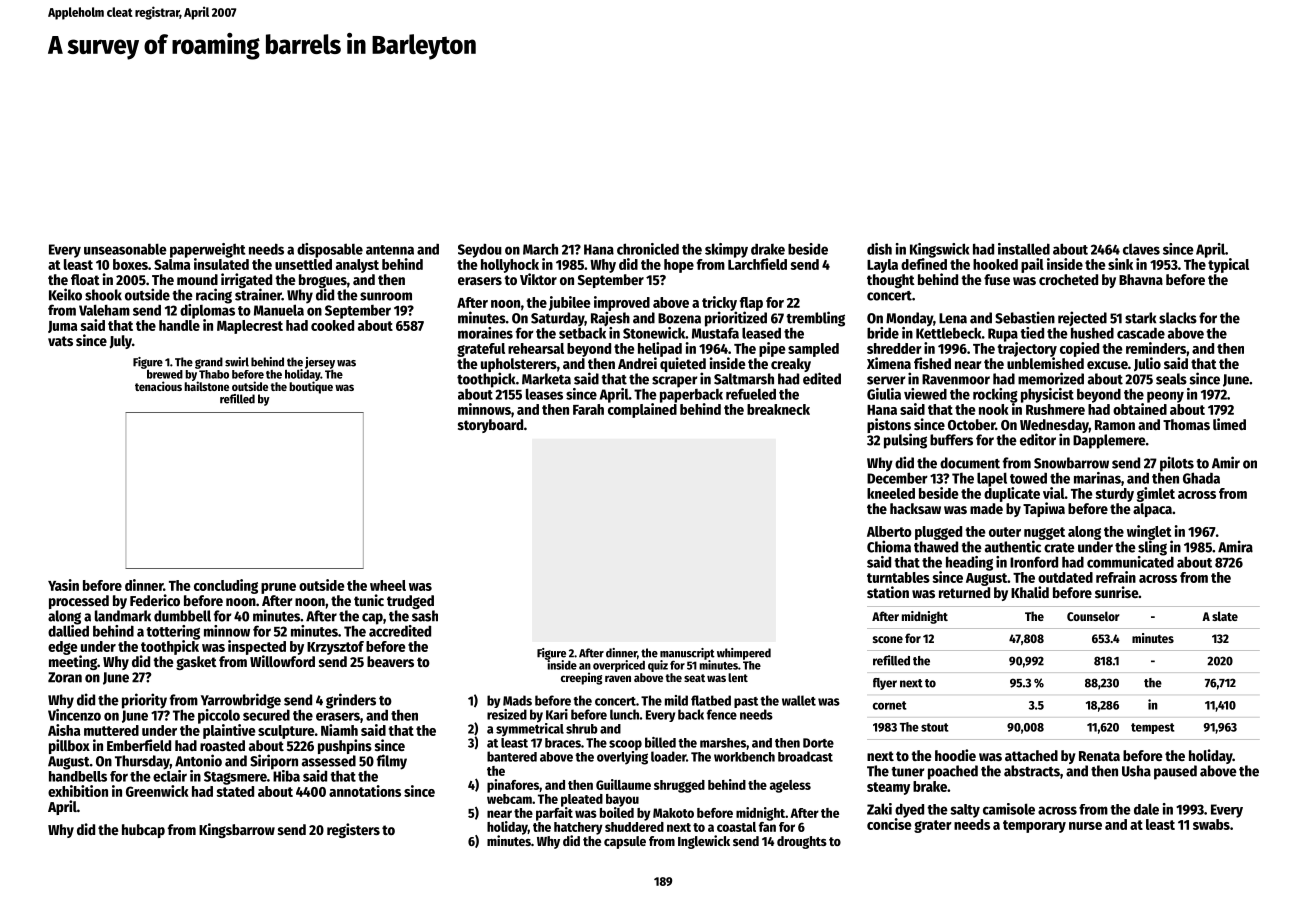 The image size is (1308, 924). Describe the element at coordinates (1059, 548) in the screenshot. I see `crate` at that location.
